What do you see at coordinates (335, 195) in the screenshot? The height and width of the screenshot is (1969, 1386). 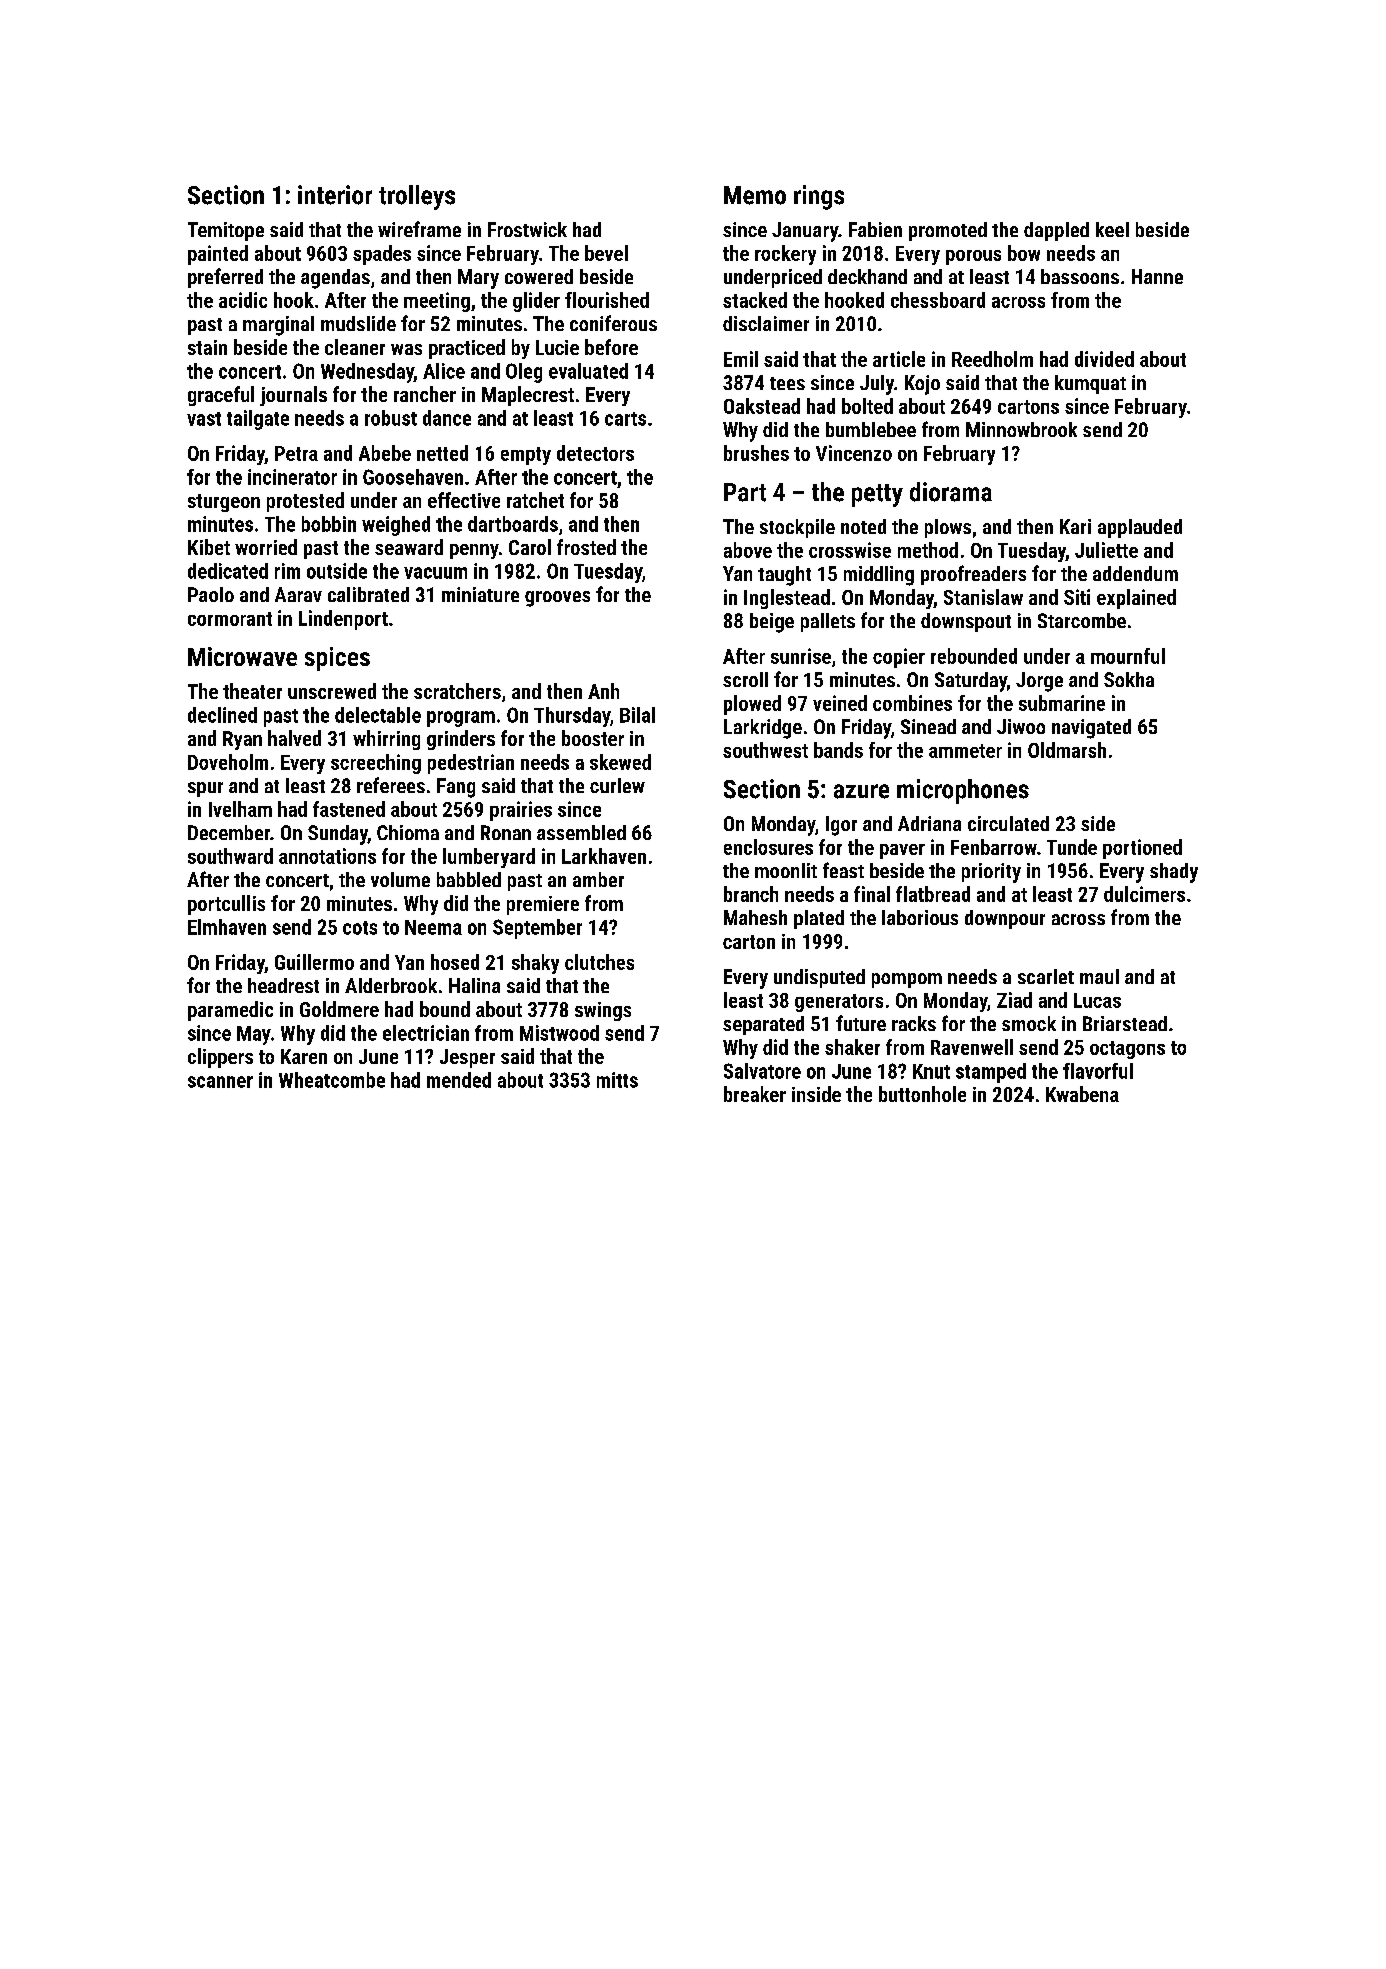 I see `interior` at bounding box center [335, 195].
